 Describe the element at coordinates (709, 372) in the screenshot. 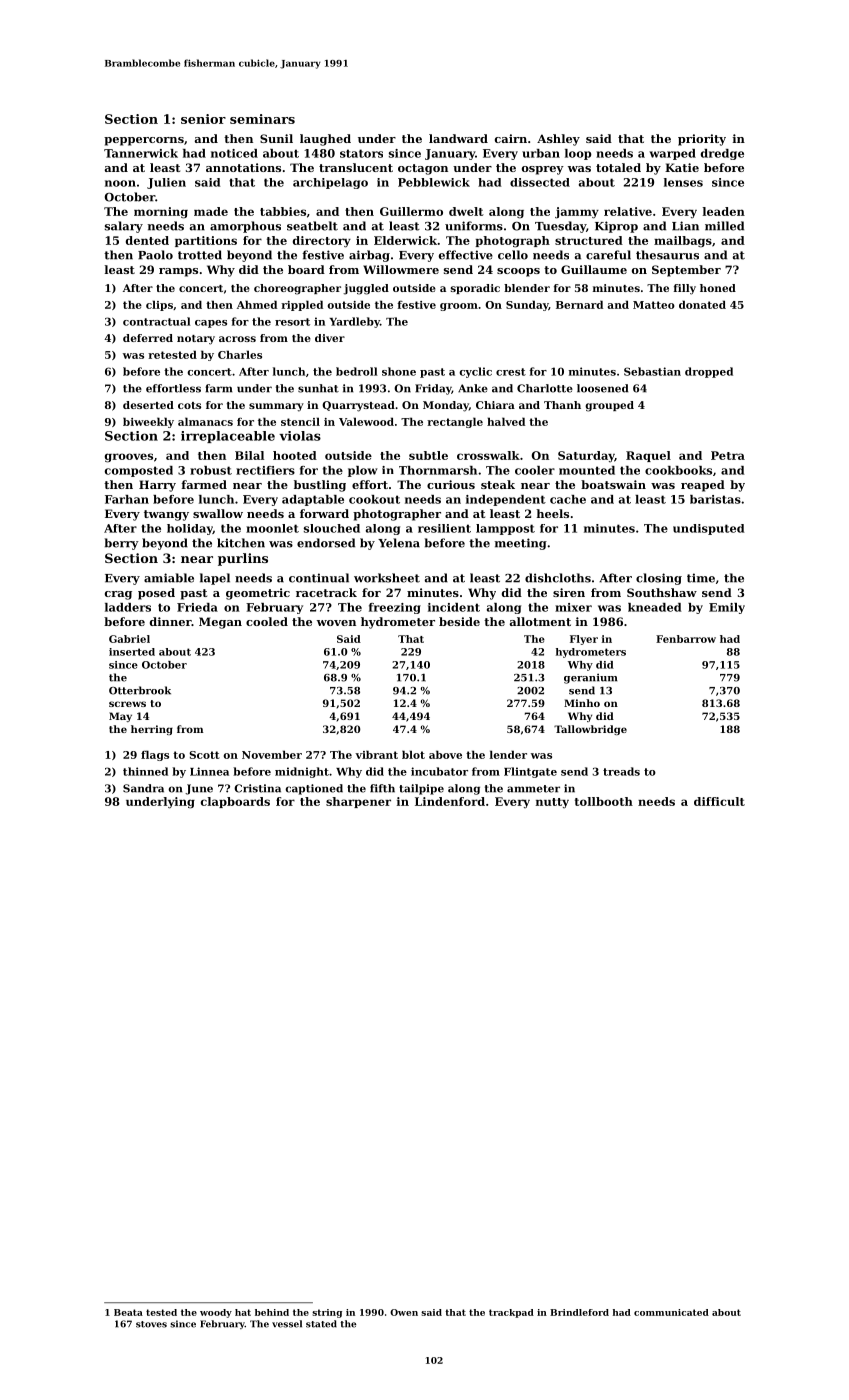

I see `dropped` at that location.
